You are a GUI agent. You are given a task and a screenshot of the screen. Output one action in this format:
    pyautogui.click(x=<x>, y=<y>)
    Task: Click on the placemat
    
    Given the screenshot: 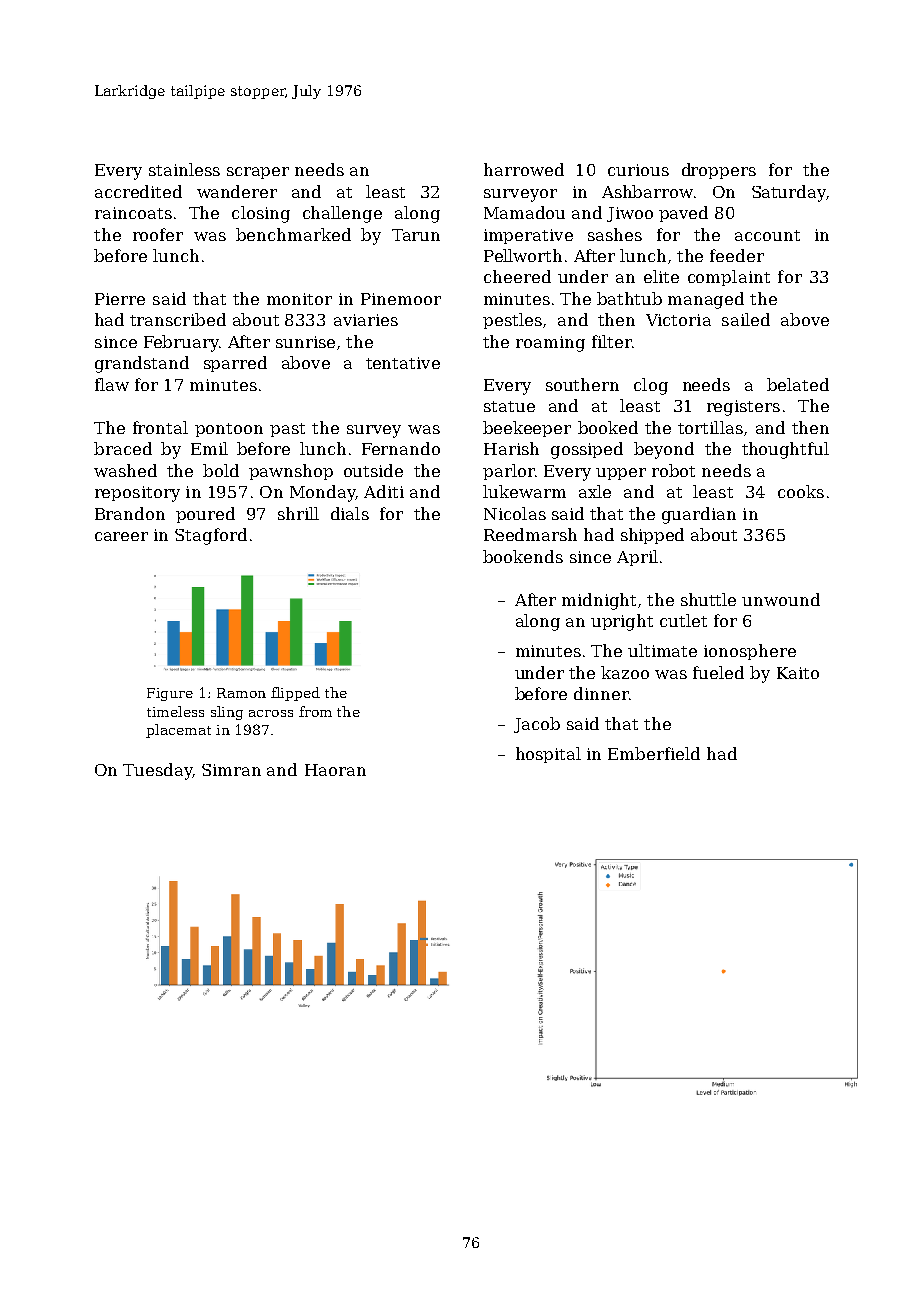 What is the action you would take?
    pyautogui.click(x=178, y=731)
